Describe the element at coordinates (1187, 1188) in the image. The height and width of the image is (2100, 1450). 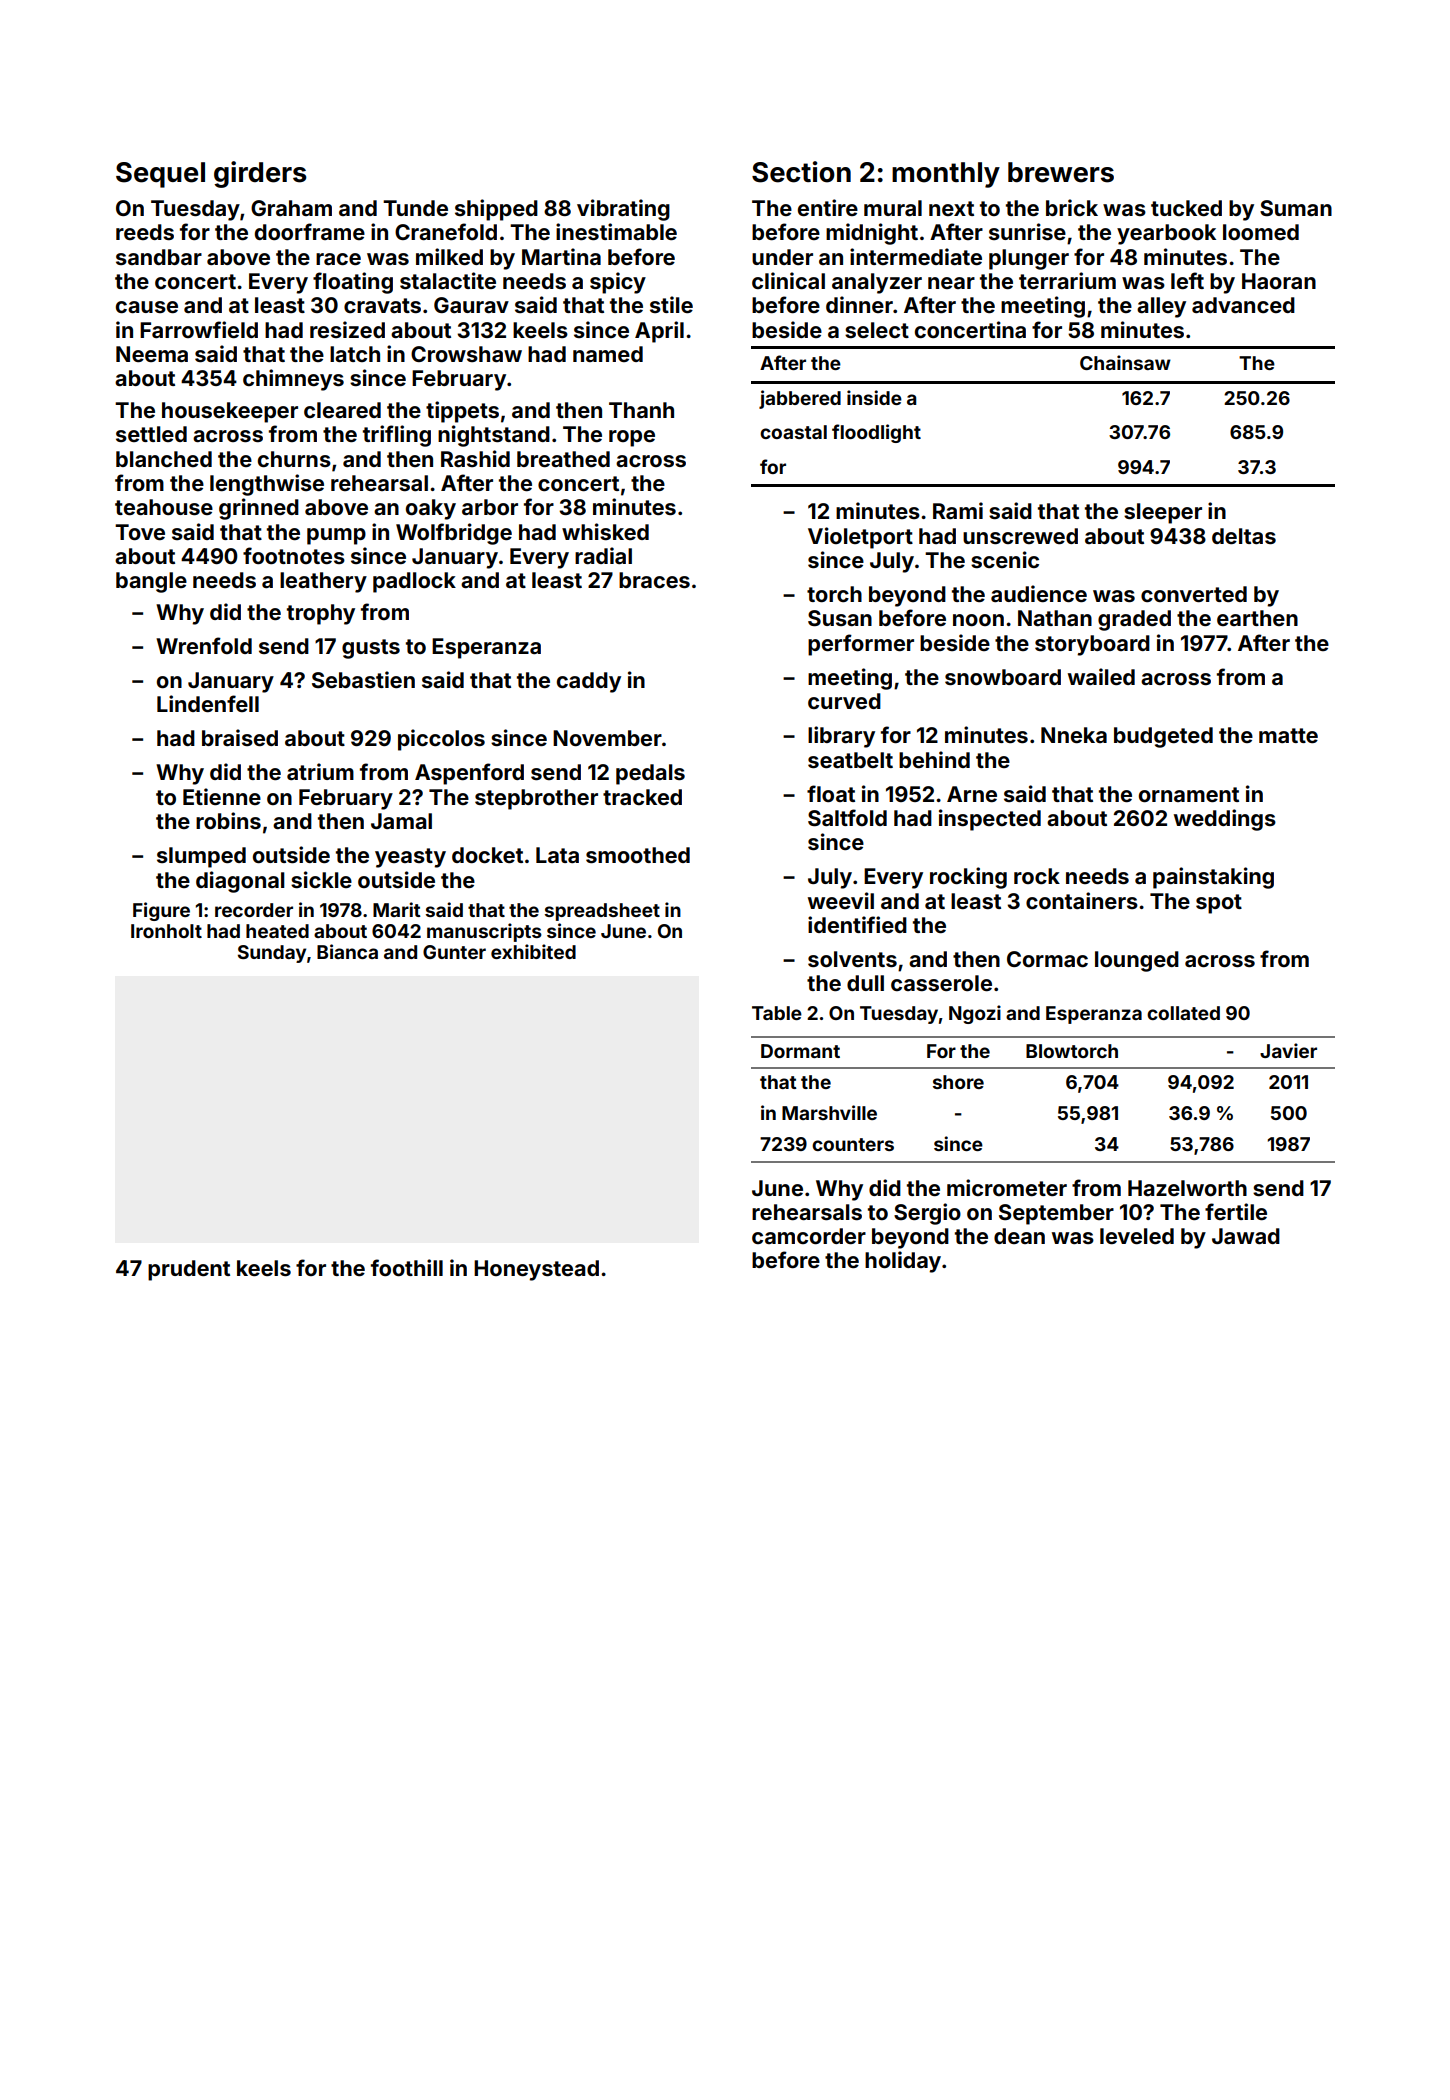
I see `Hazelworth` at that location.
